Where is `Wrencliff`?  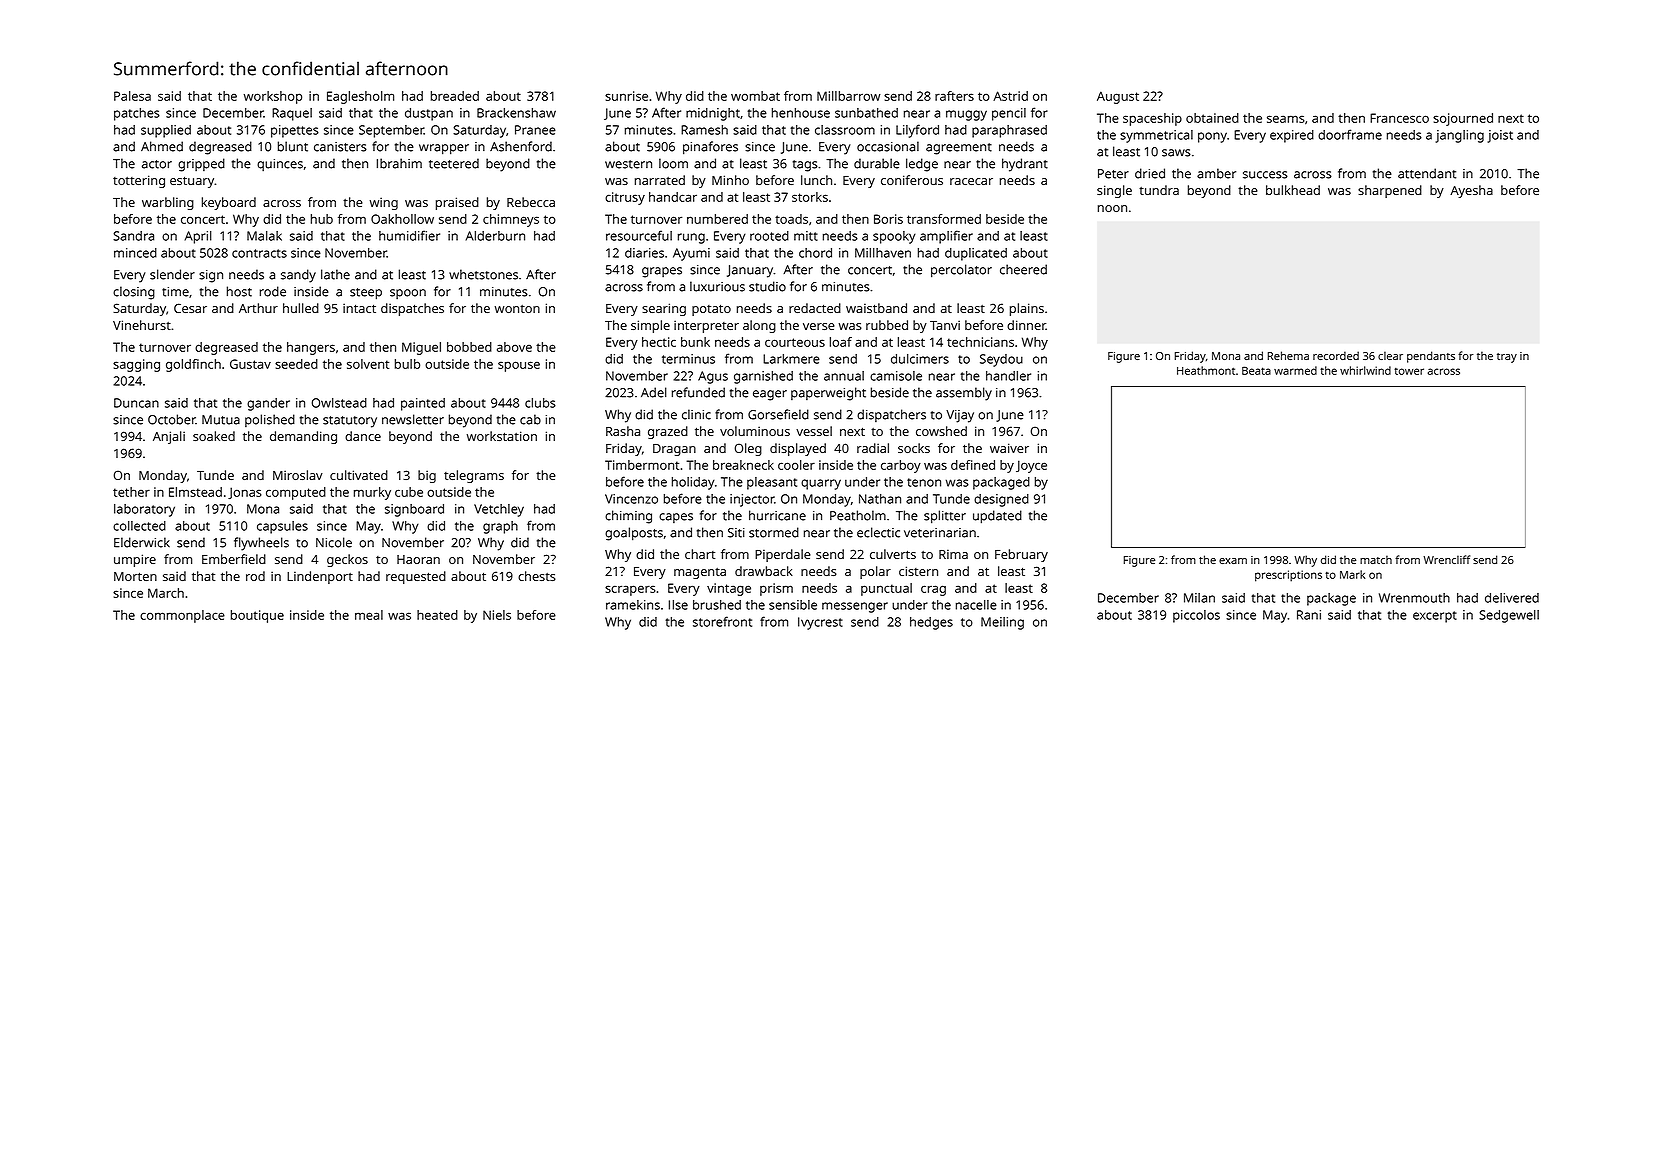 Wrencliff is located at coordinates (1446, 559).
